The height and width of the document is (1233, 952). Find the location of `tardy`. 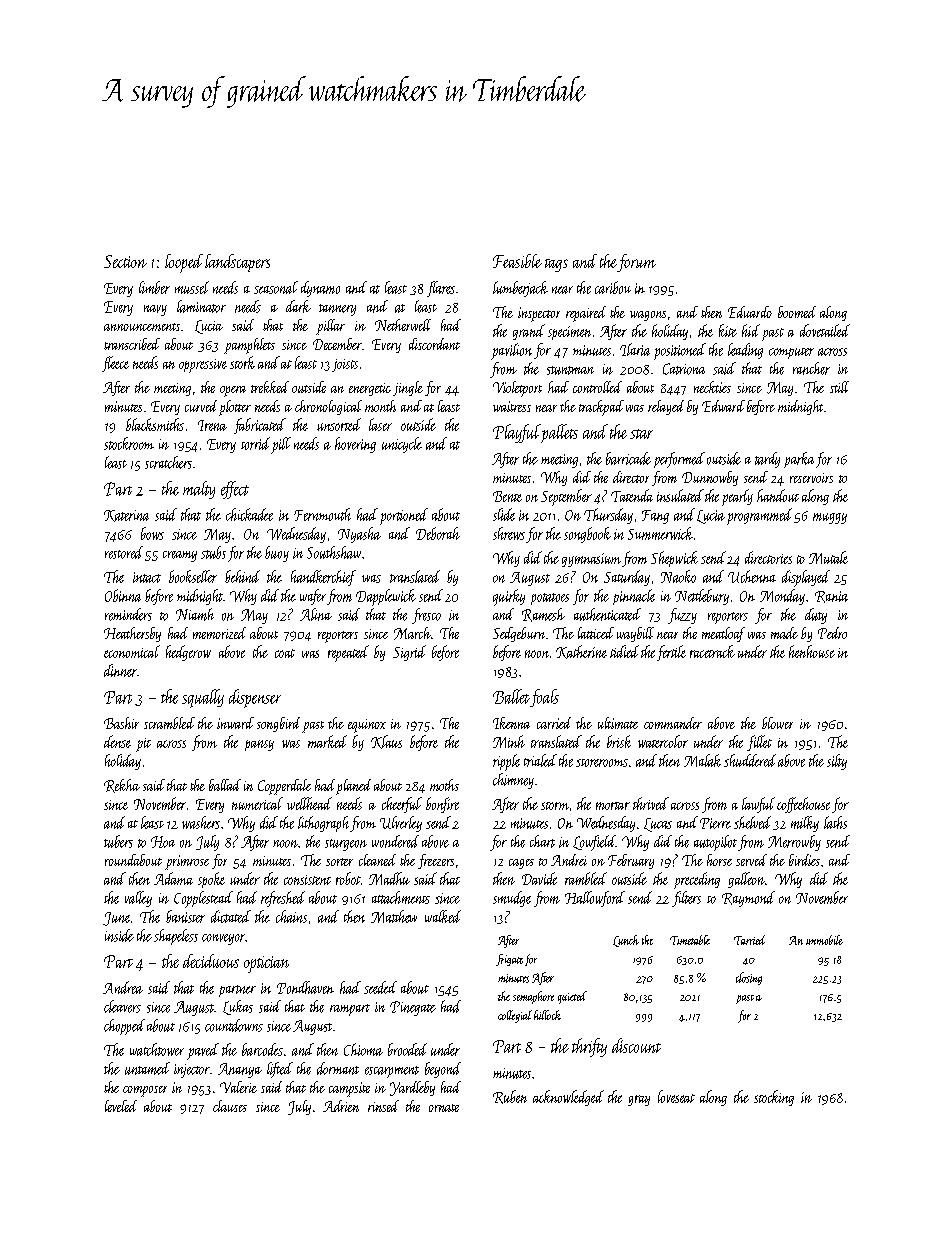

tardy is located at coordinates (767, 460).
